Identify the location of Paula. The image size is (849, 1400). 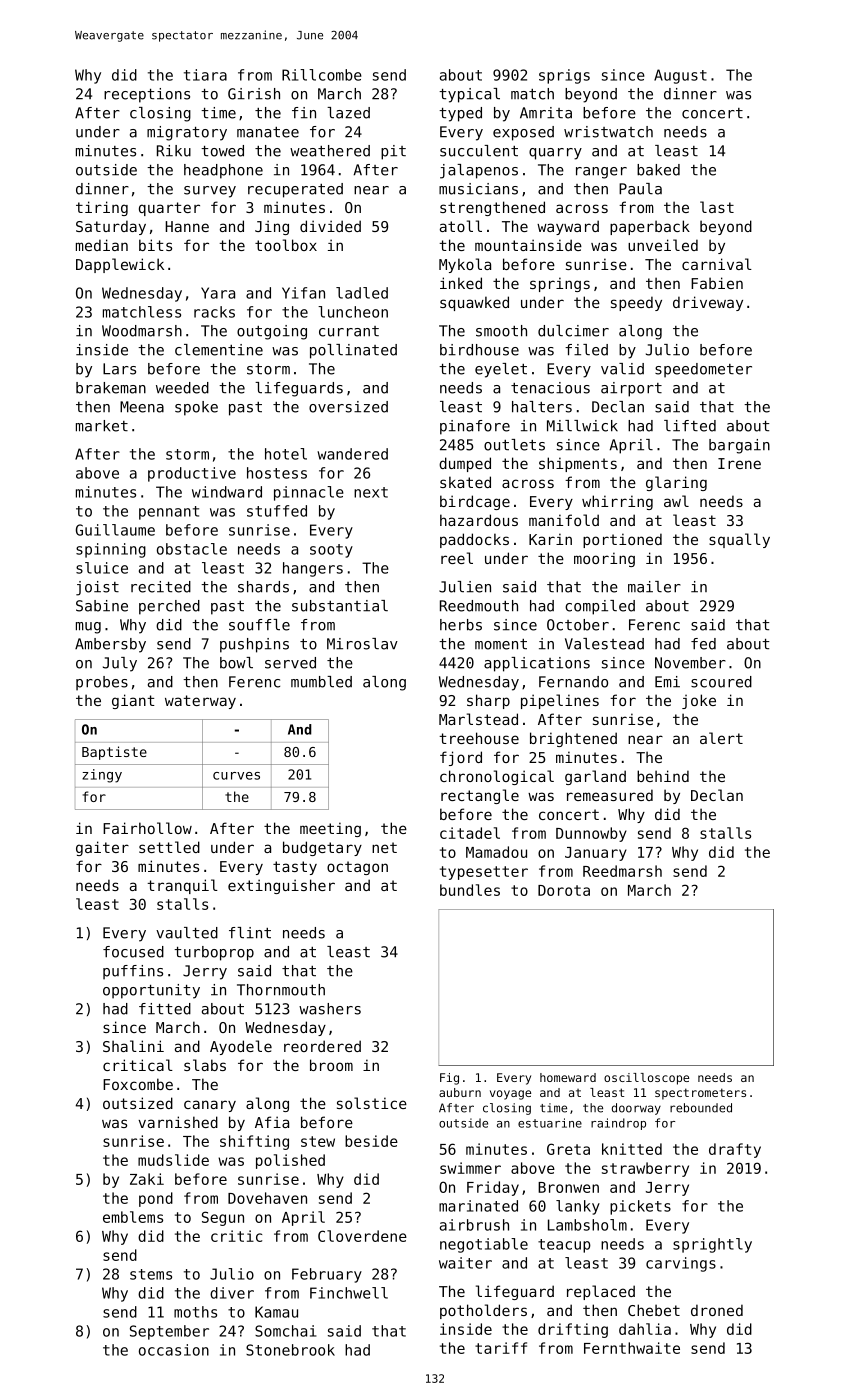
(640, 189).
